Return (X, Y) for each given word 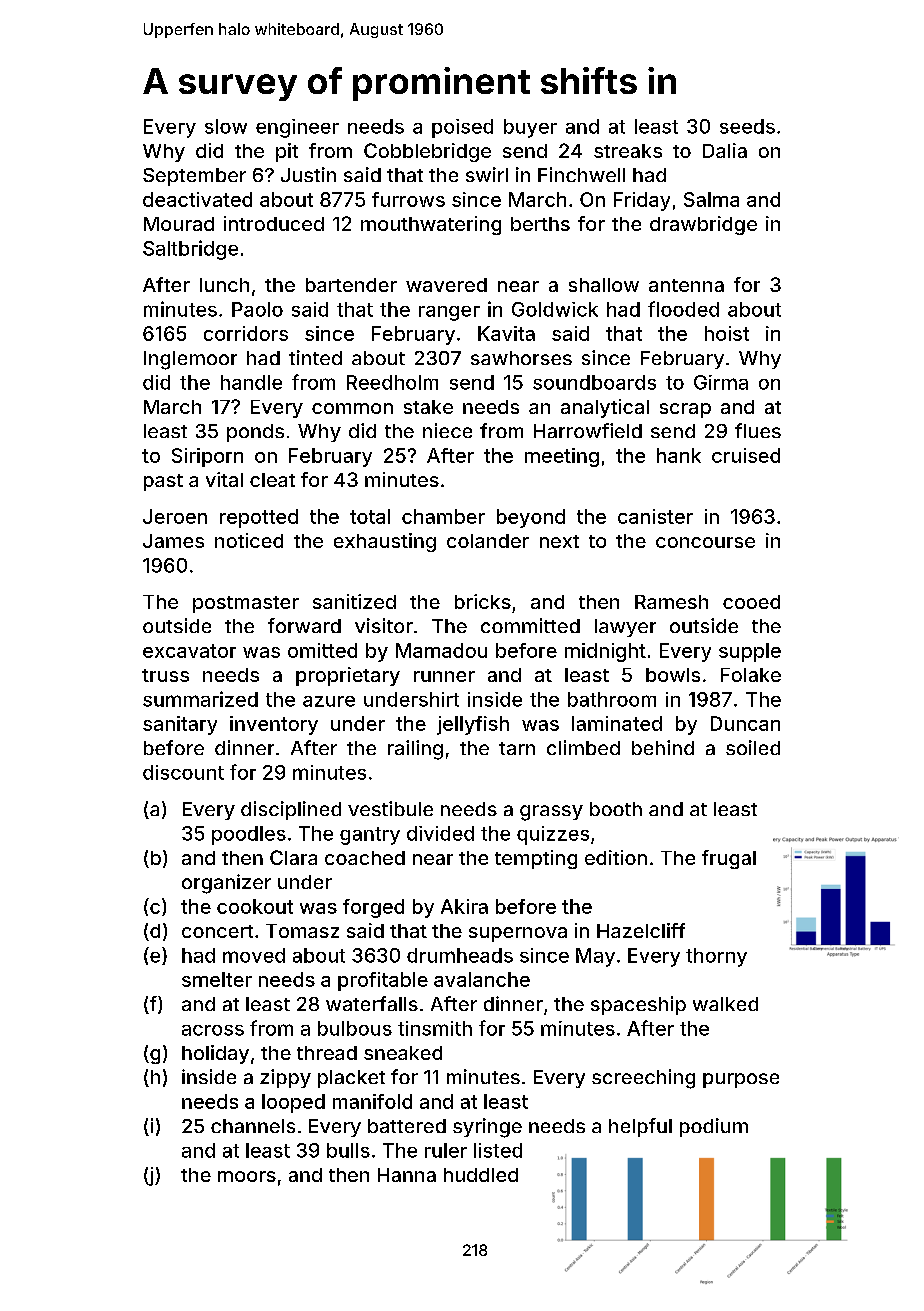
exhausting (385, 542)
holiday (215, 1054)
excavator (189, 651)
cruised (746, 455)
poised (462, 128)
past (163, 482)
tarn (517, 748)
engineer (297, 128)
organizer (226, 884)
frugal (729, 859)
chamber (443, 516)
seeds (747, 126)
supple (750, 652)
